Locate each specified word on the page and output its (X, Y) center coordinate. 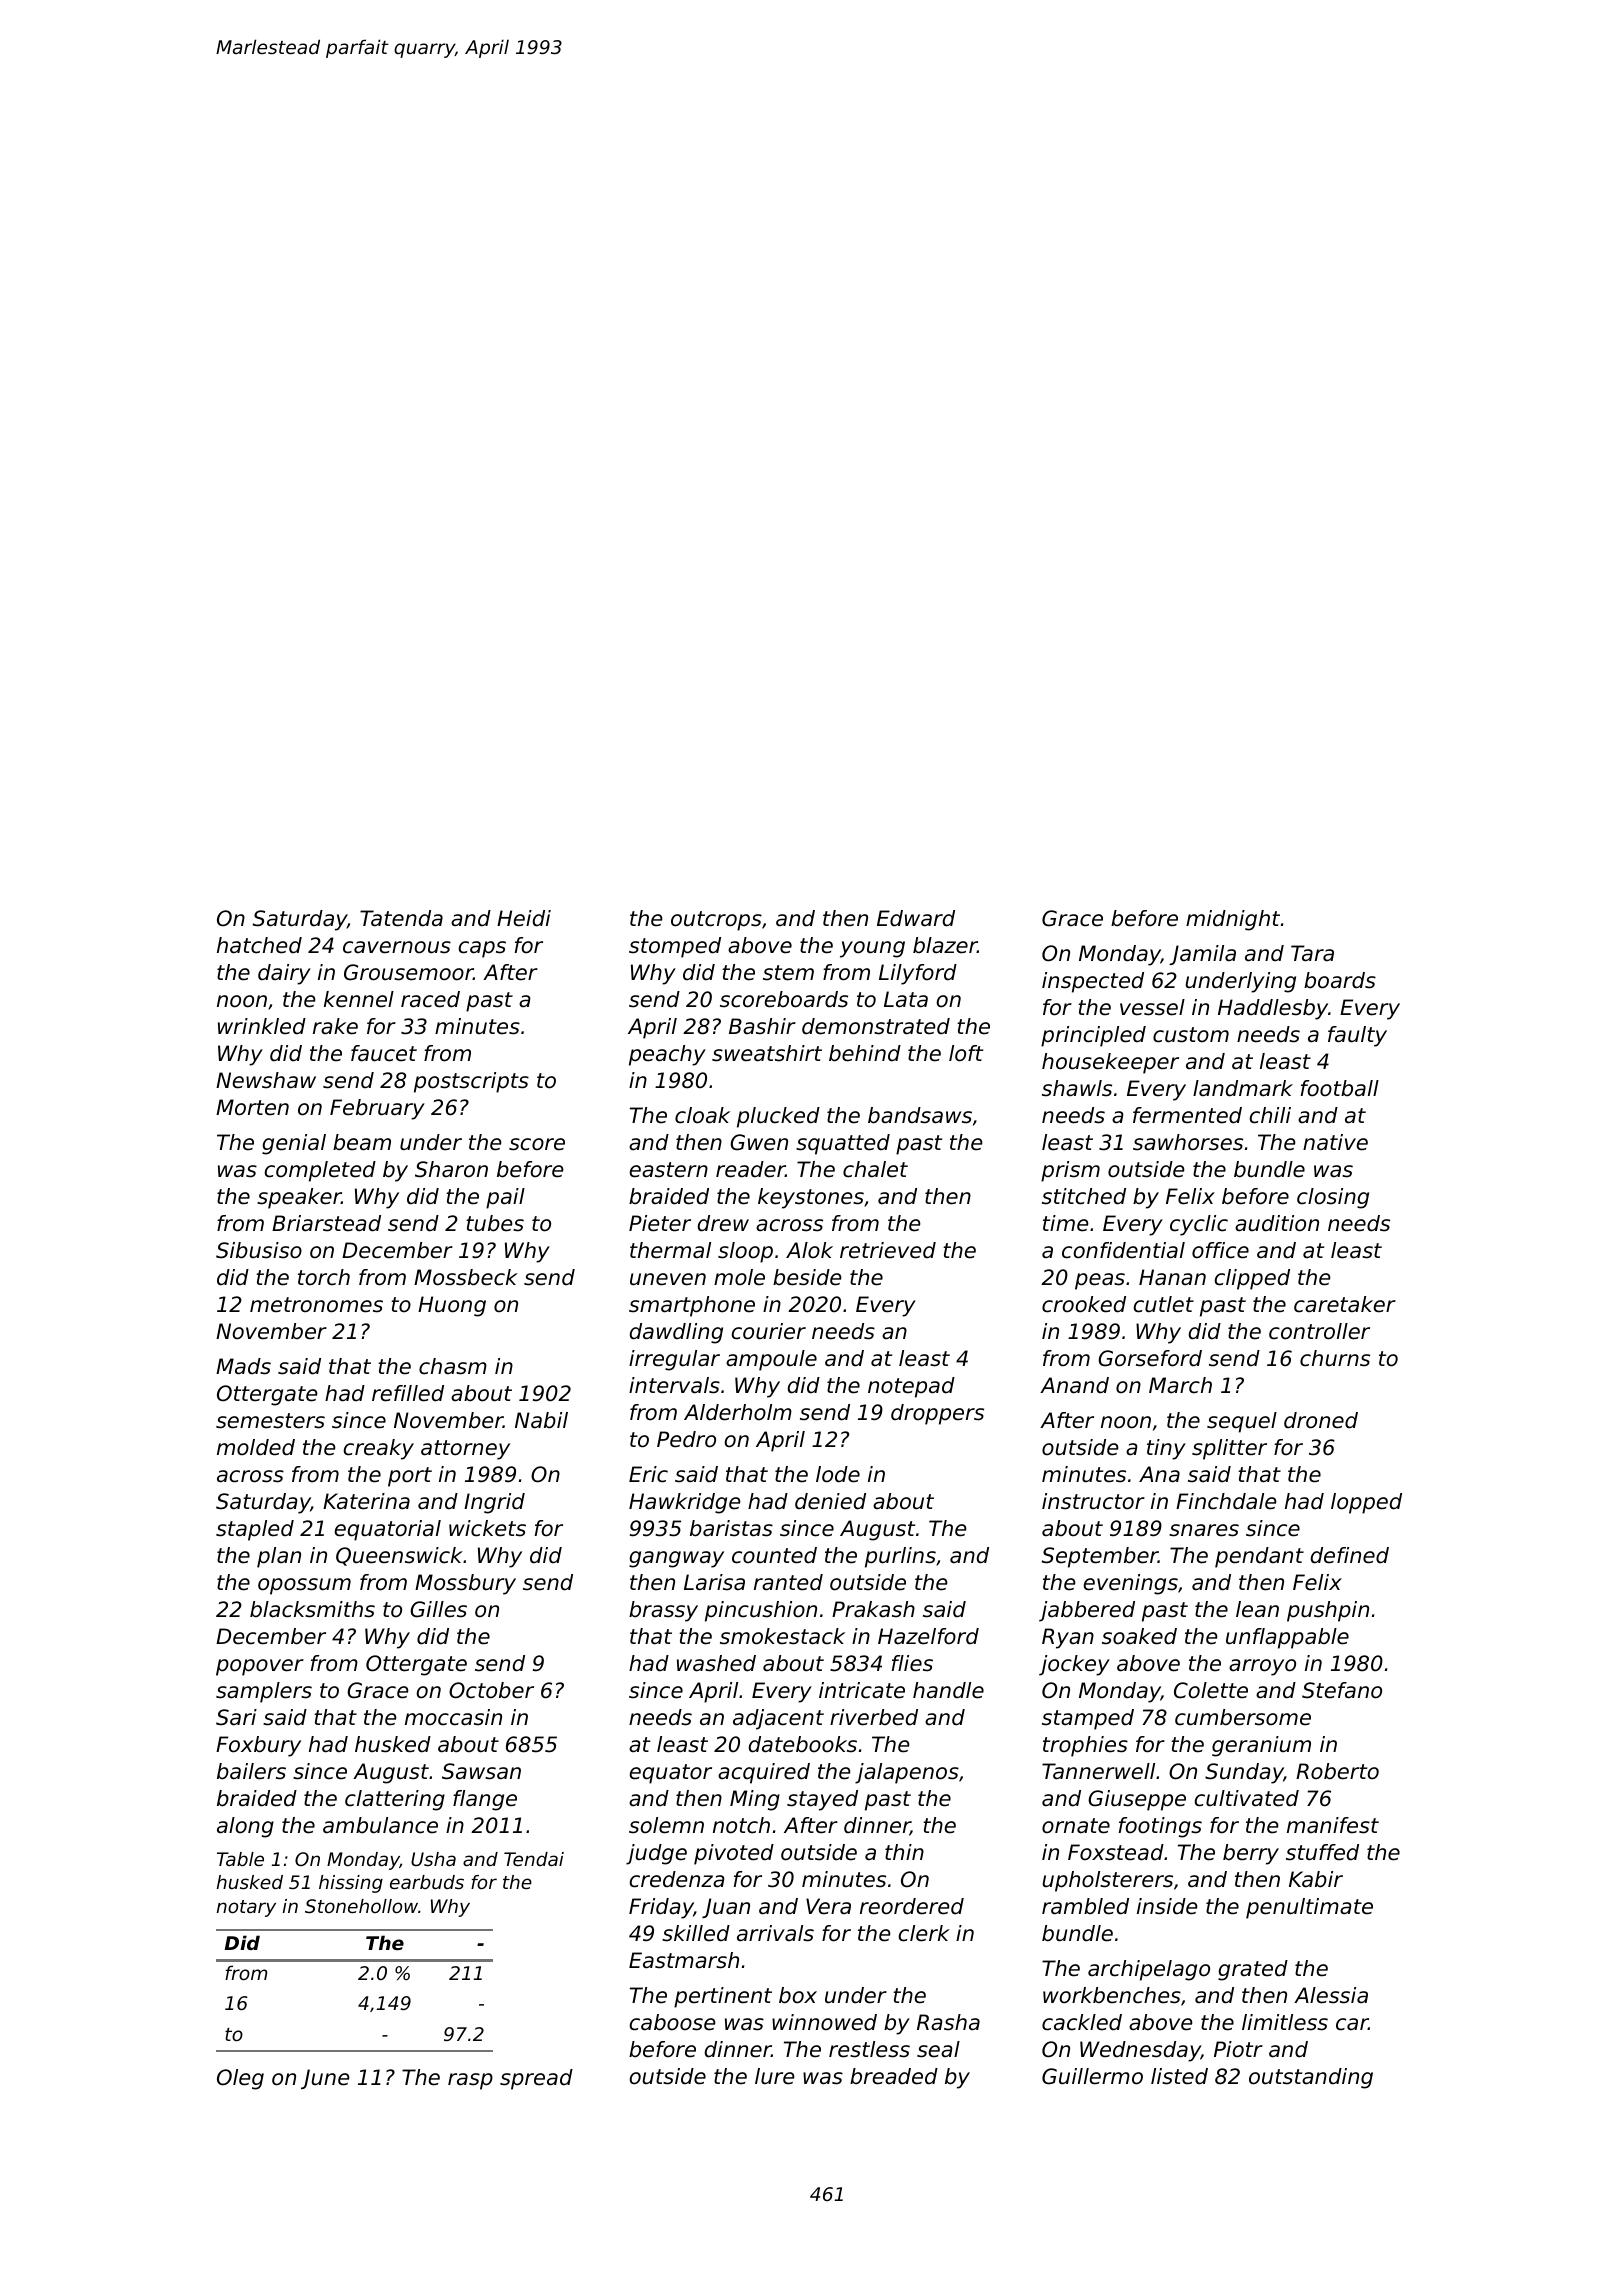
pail (505, 1198)
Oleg (240, 2079)
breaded (894, 2076)
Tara (1312, 953)
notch (741, 1825)
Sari (236, 1717)
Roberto (1337, 1771)
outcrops (716, 921)
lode (838, 1474)
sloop (745, 1252)
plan (279, 1557)
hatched (259, 945)
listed (1179, 2076)
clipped (1252, 1279)
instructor (1093, 1501)
